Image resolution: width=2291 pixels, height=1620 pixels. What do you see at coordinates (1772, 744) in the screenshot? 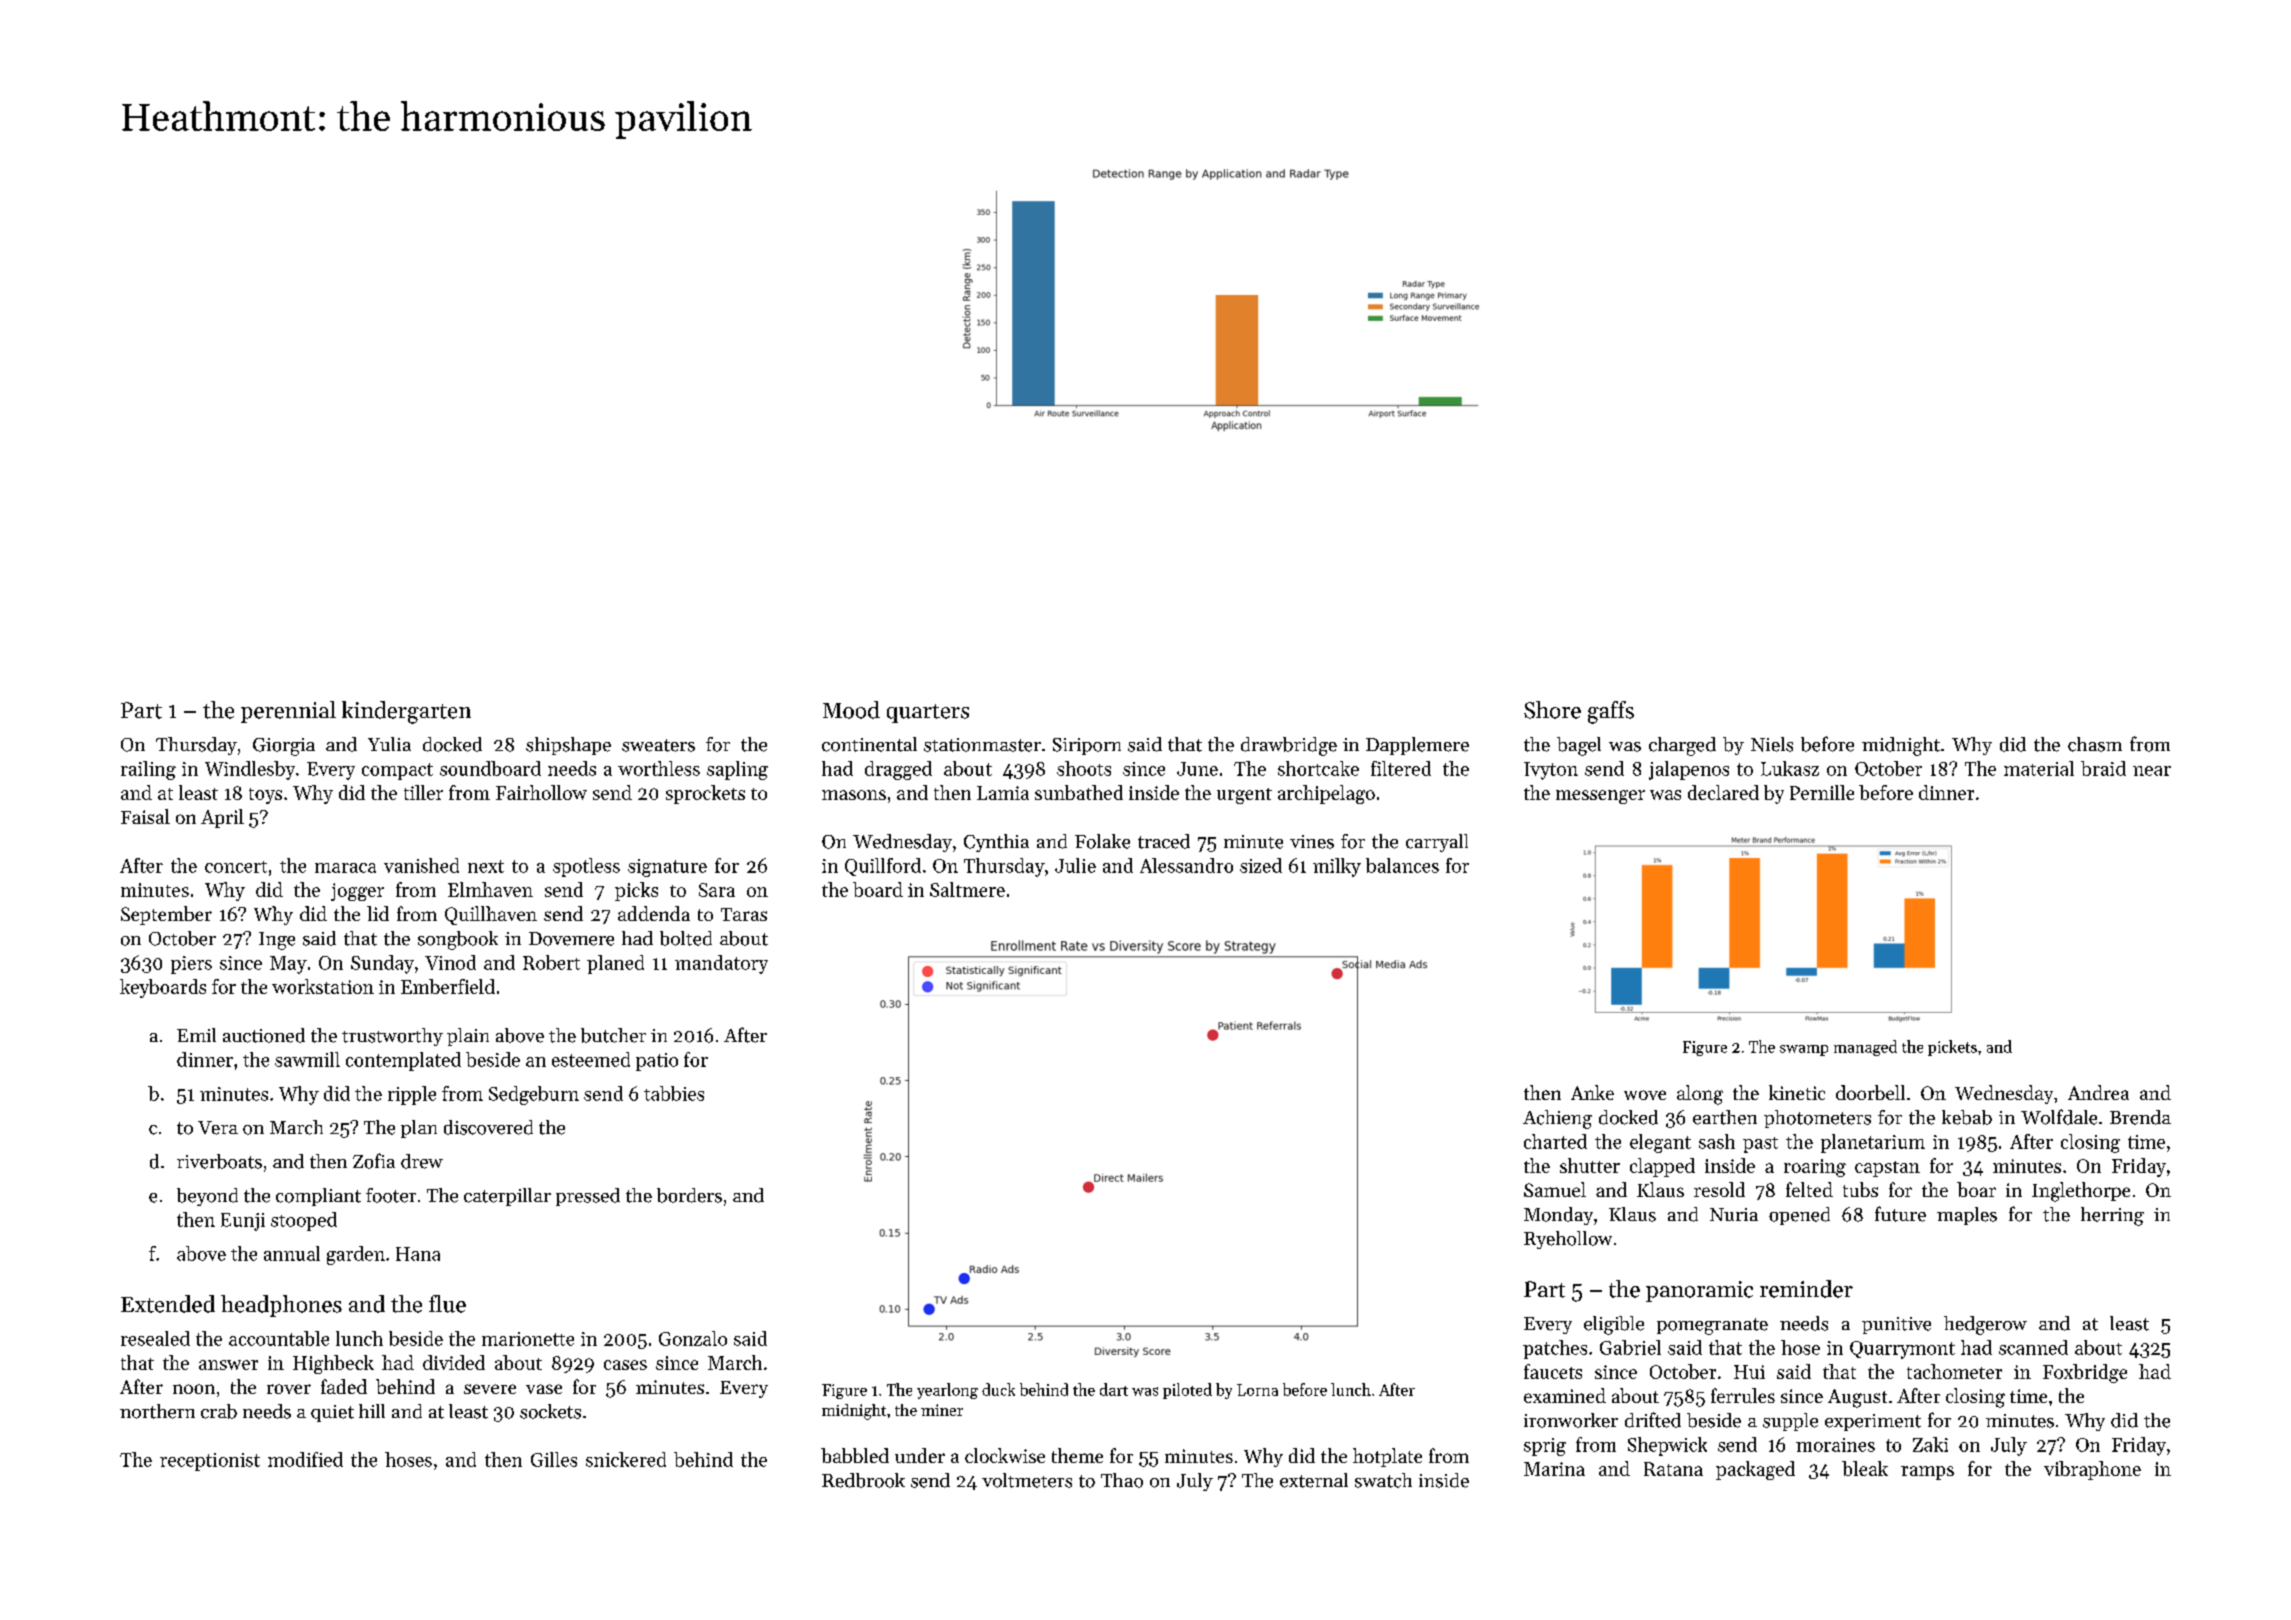
I see `Niels` at bounding box center [1772, 744].
